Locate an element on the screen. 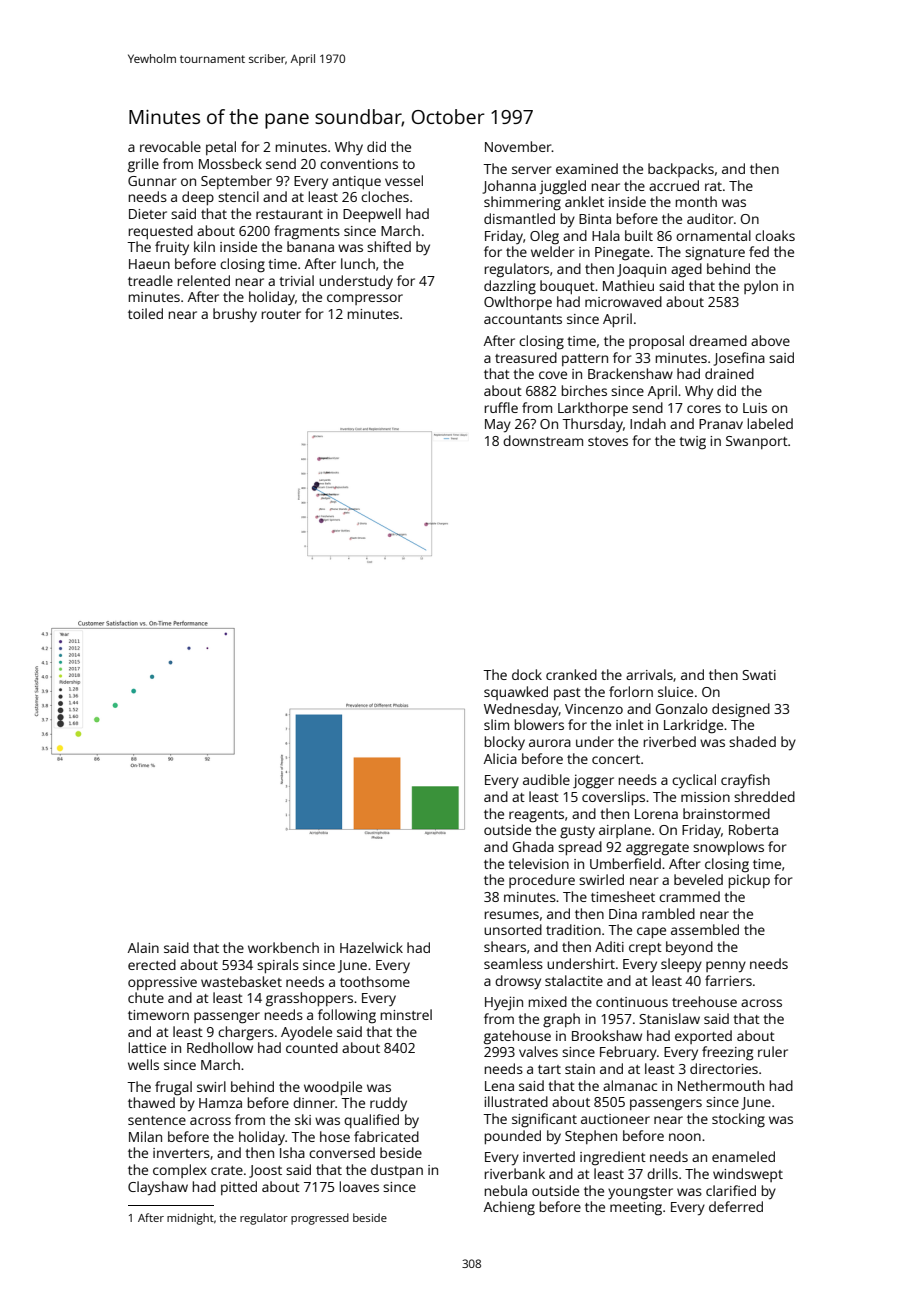 This screenshot has height=1314, width=924. cloaks is located at coordinates (775, 235).
